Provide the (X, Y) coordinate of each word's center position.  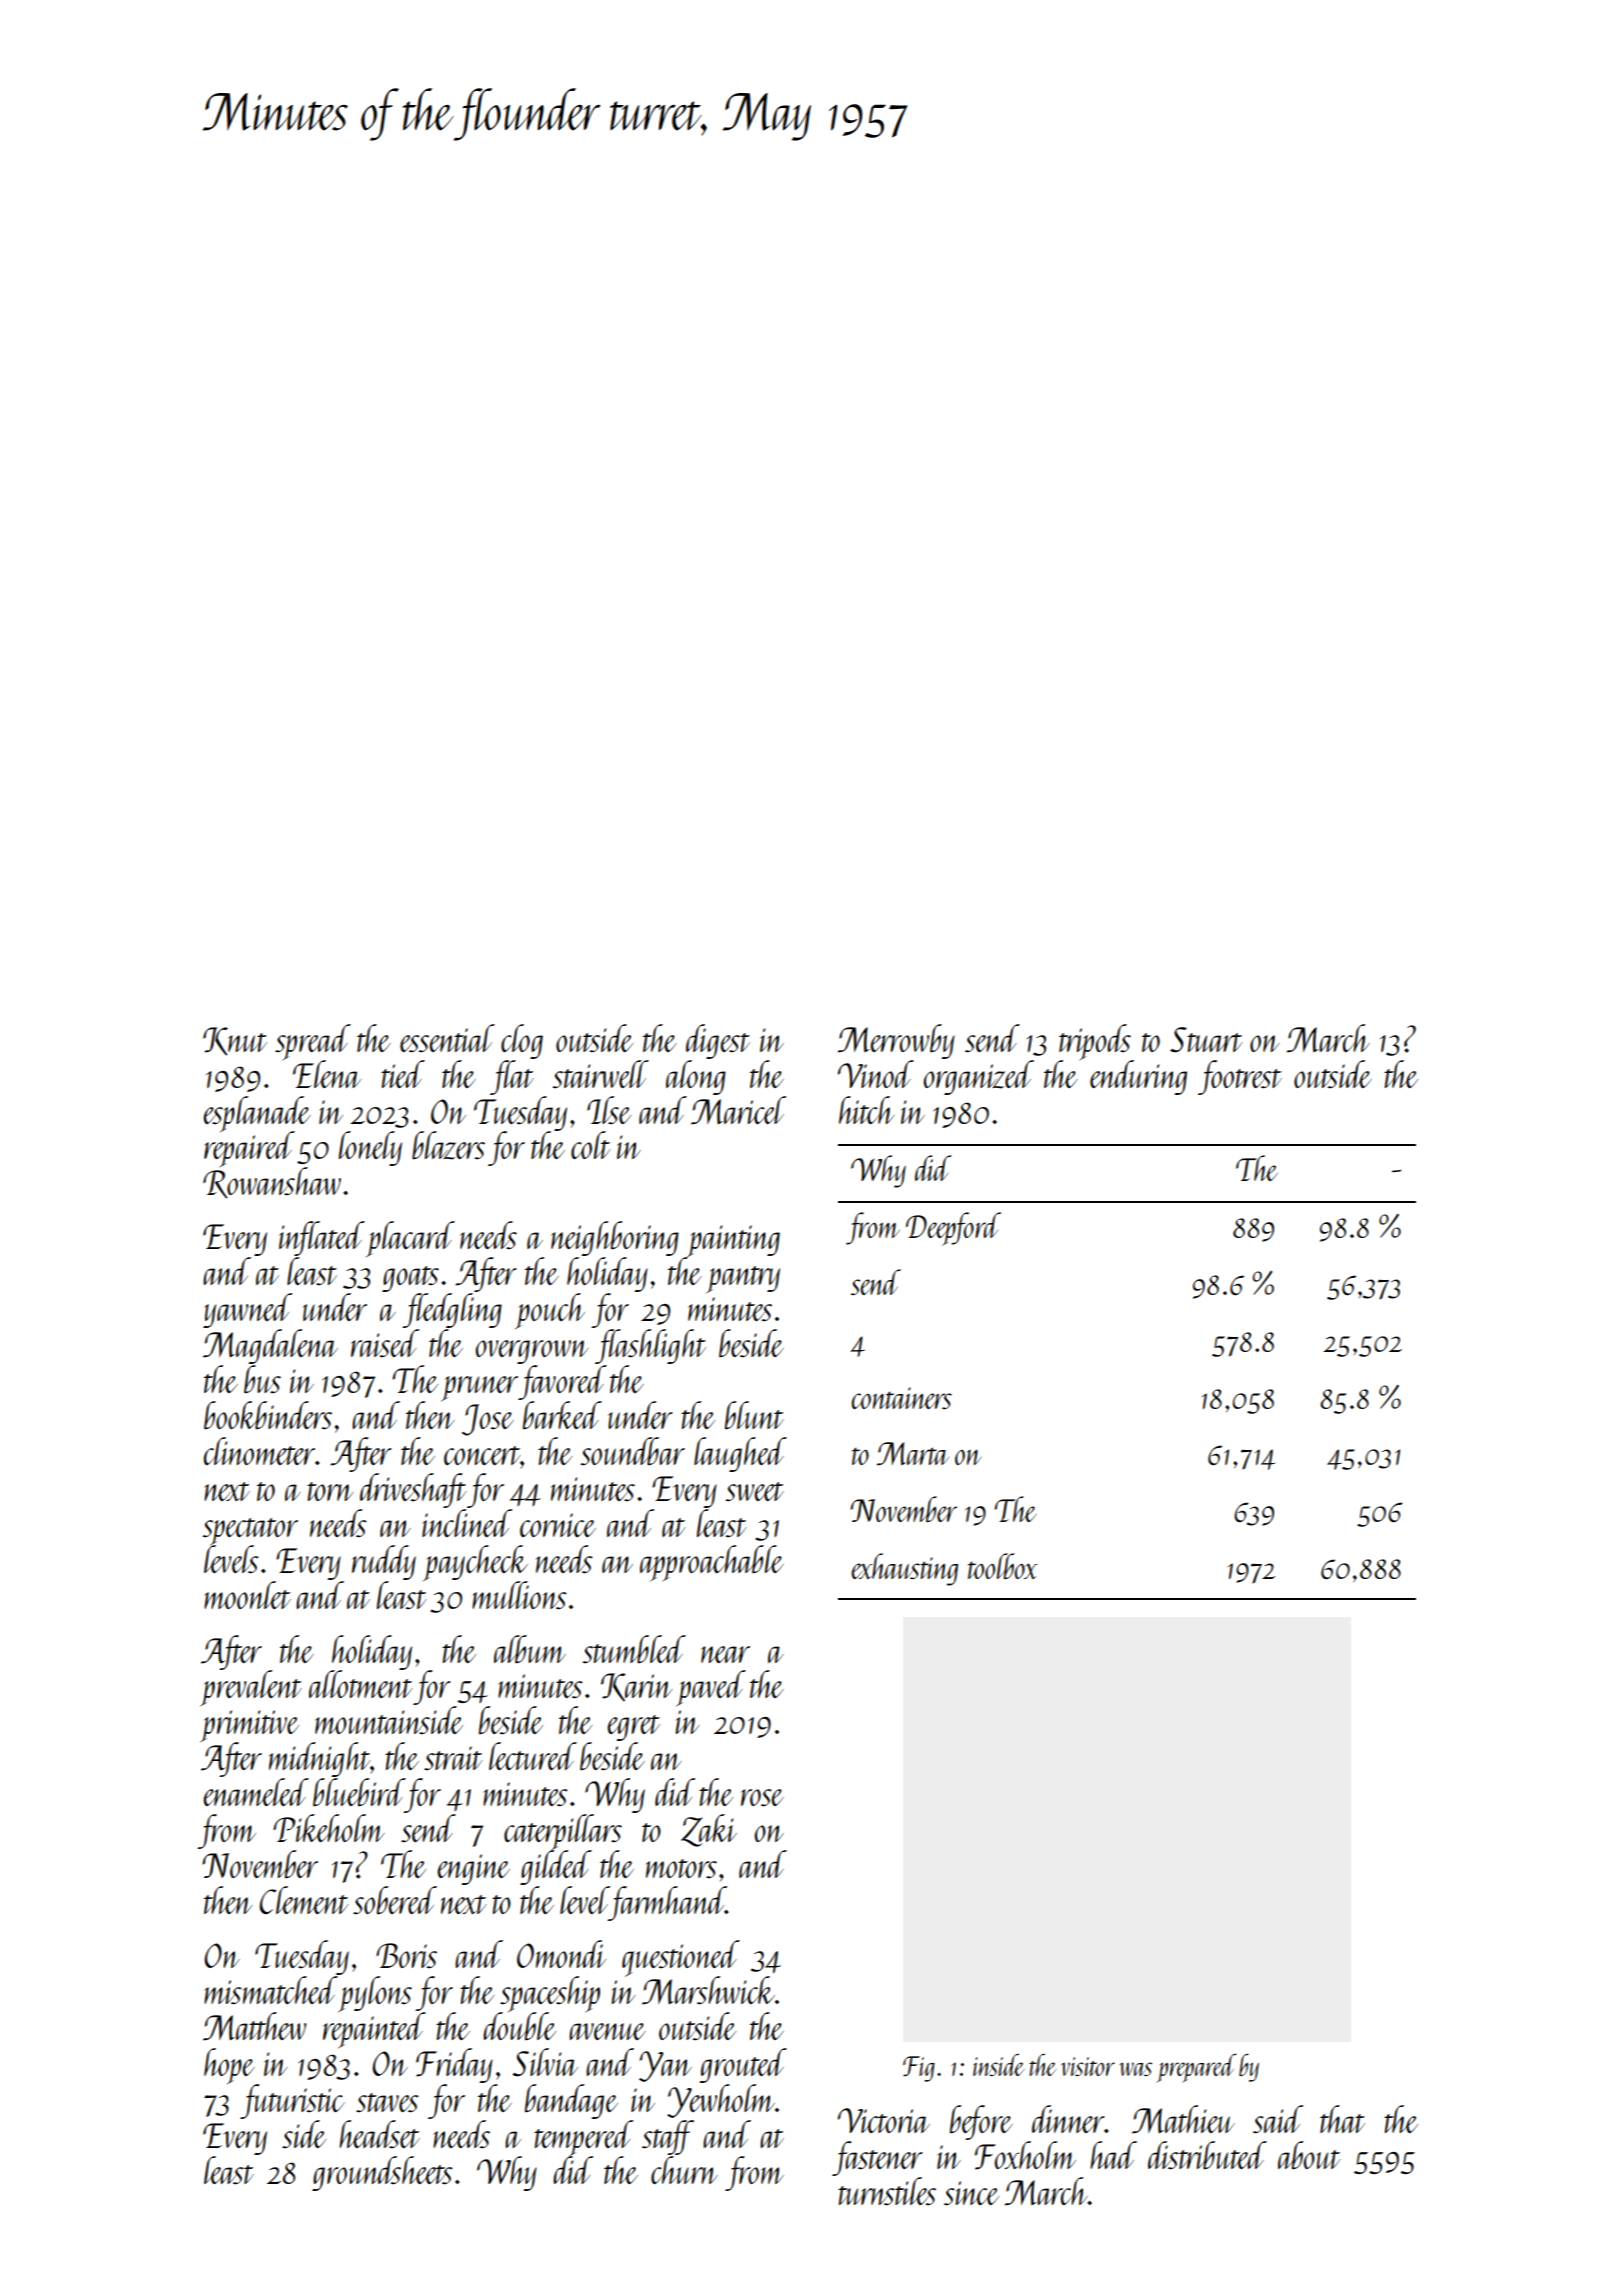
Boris (406, 1956)
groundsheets (382, 2173)
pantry (743, 1279)
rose (762, 1798)
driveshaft (413, 1490)
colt (591, 1145)
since (971, 2193)
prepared (1196, 2068)
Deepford (953, 1229)
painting (732, 1241)
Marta (913, 1453)
